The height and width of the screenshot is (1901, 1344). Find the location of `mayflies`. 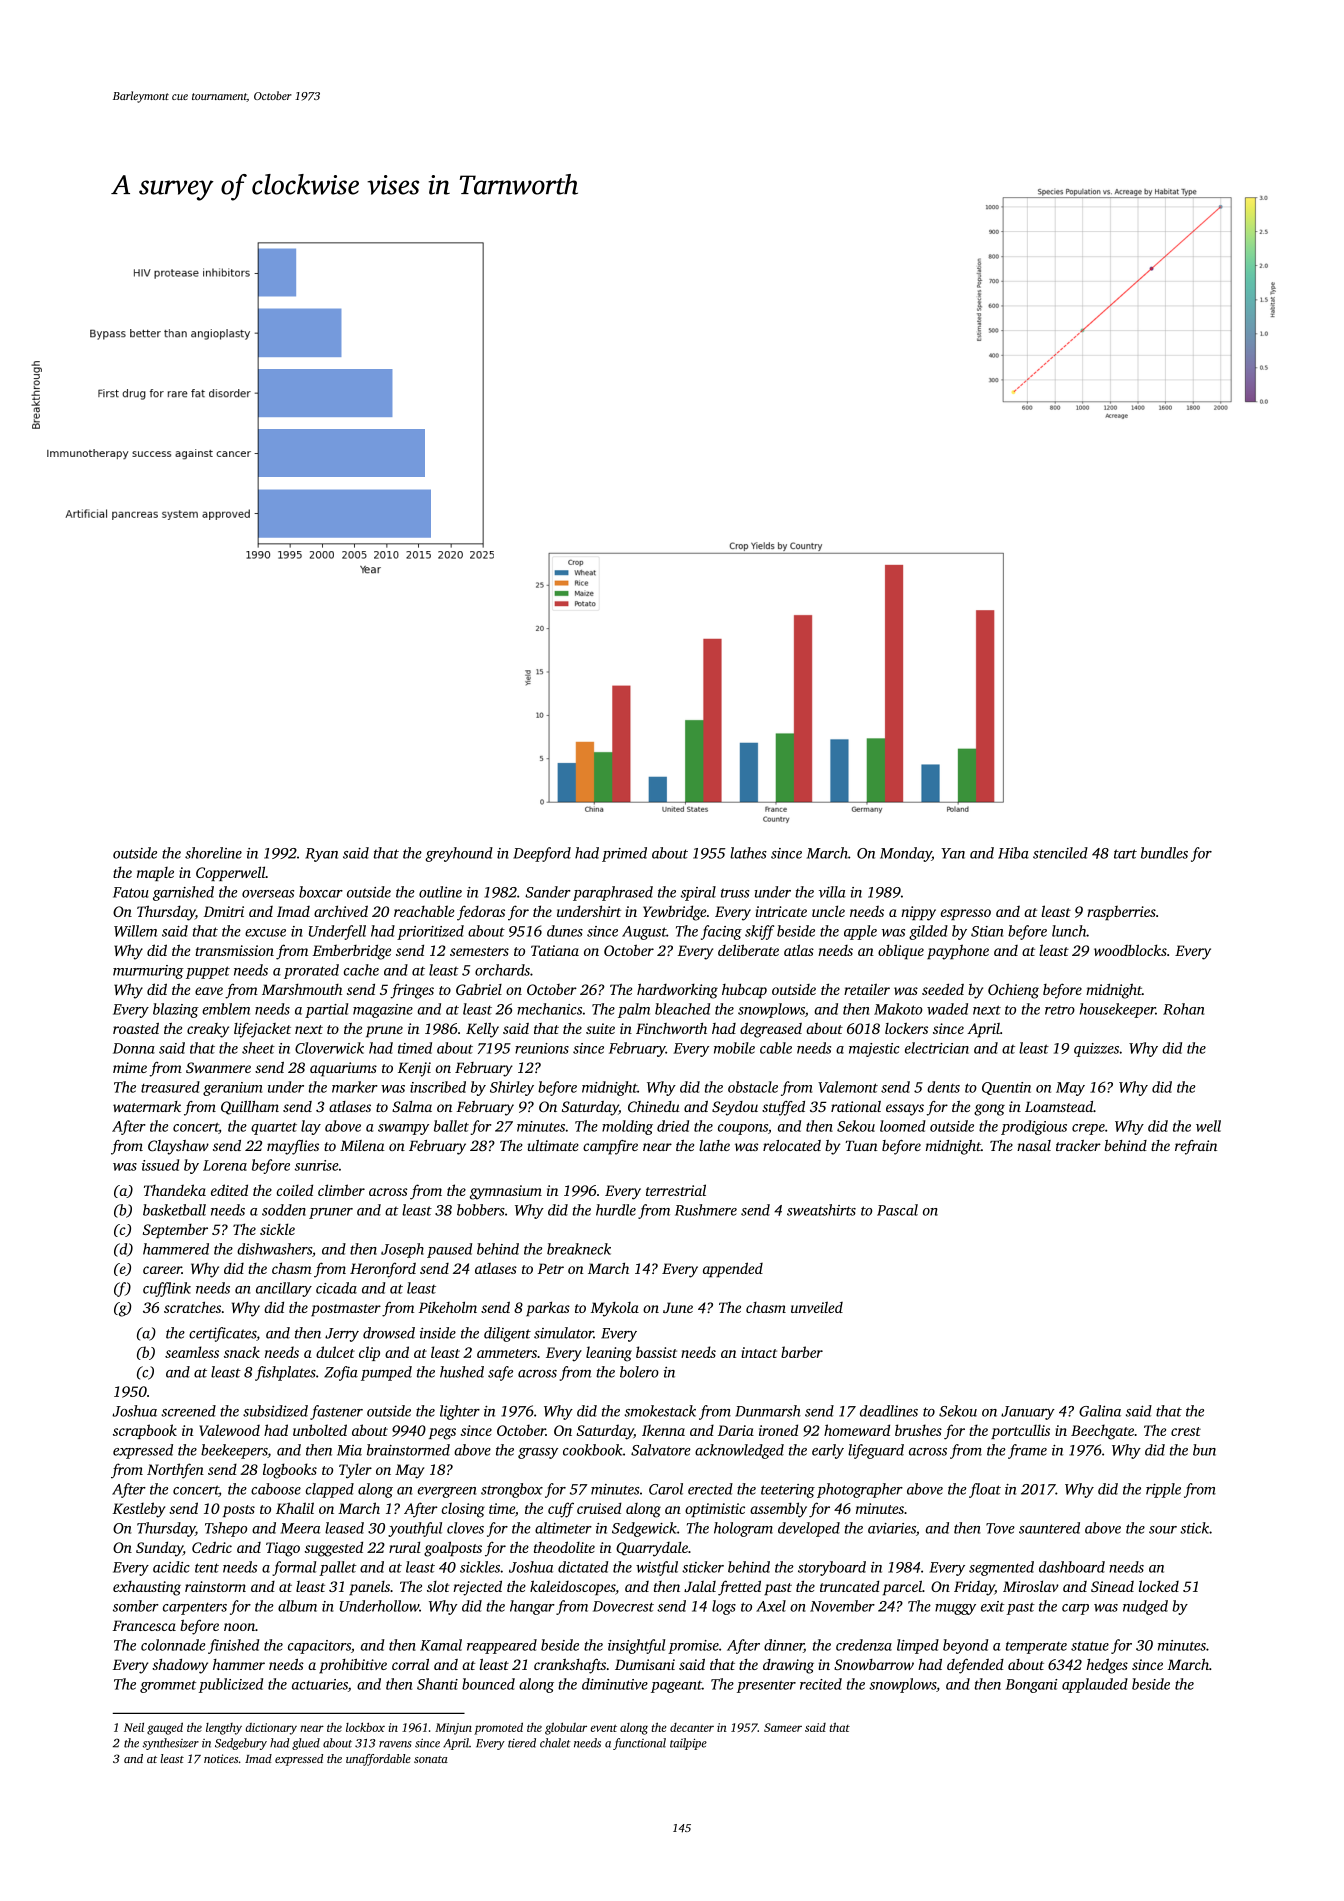

mayflies is located at coordinates (293, 1147).
